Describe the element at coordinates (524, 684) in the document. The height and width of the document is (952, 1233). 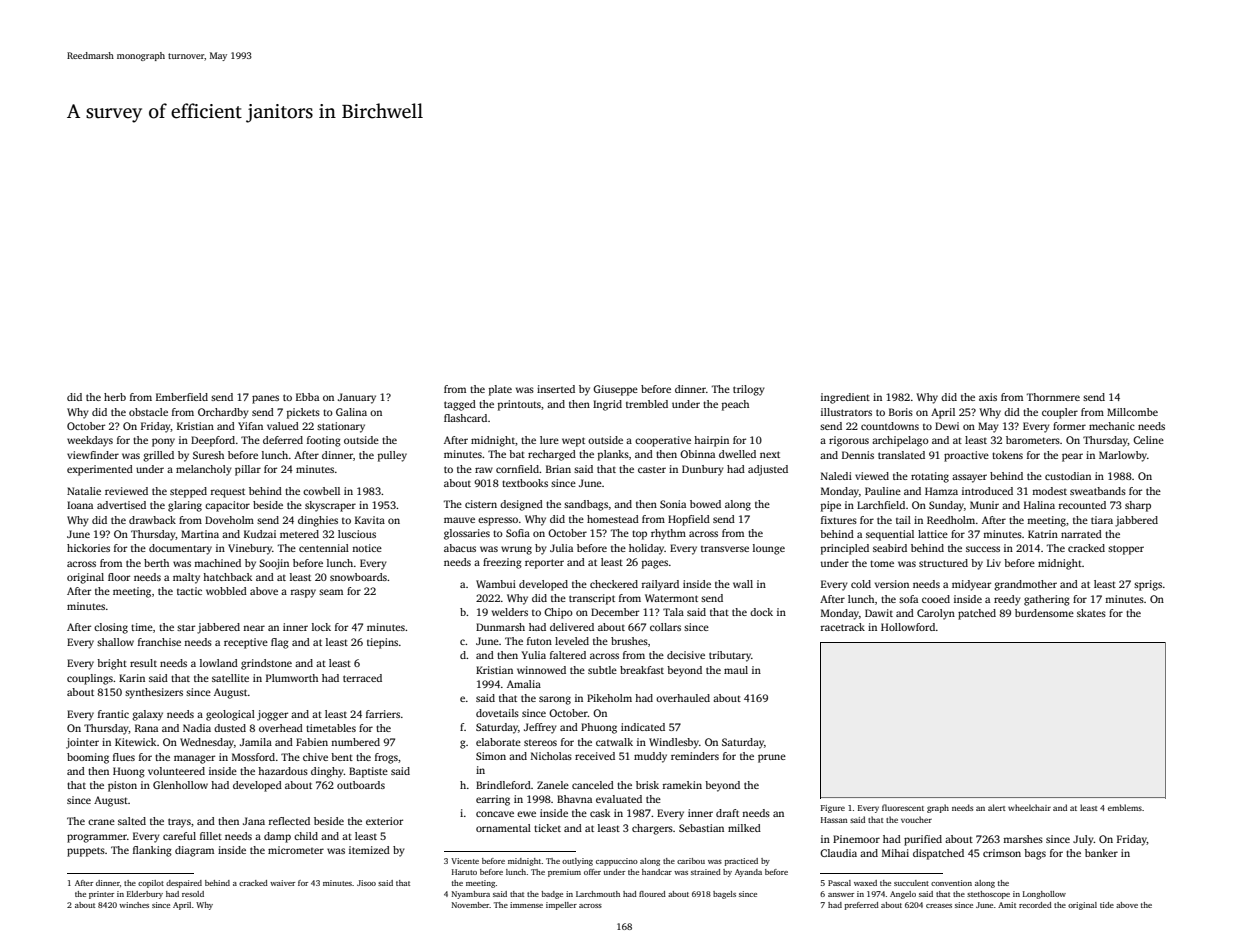
I see `Amalia` at that location.
